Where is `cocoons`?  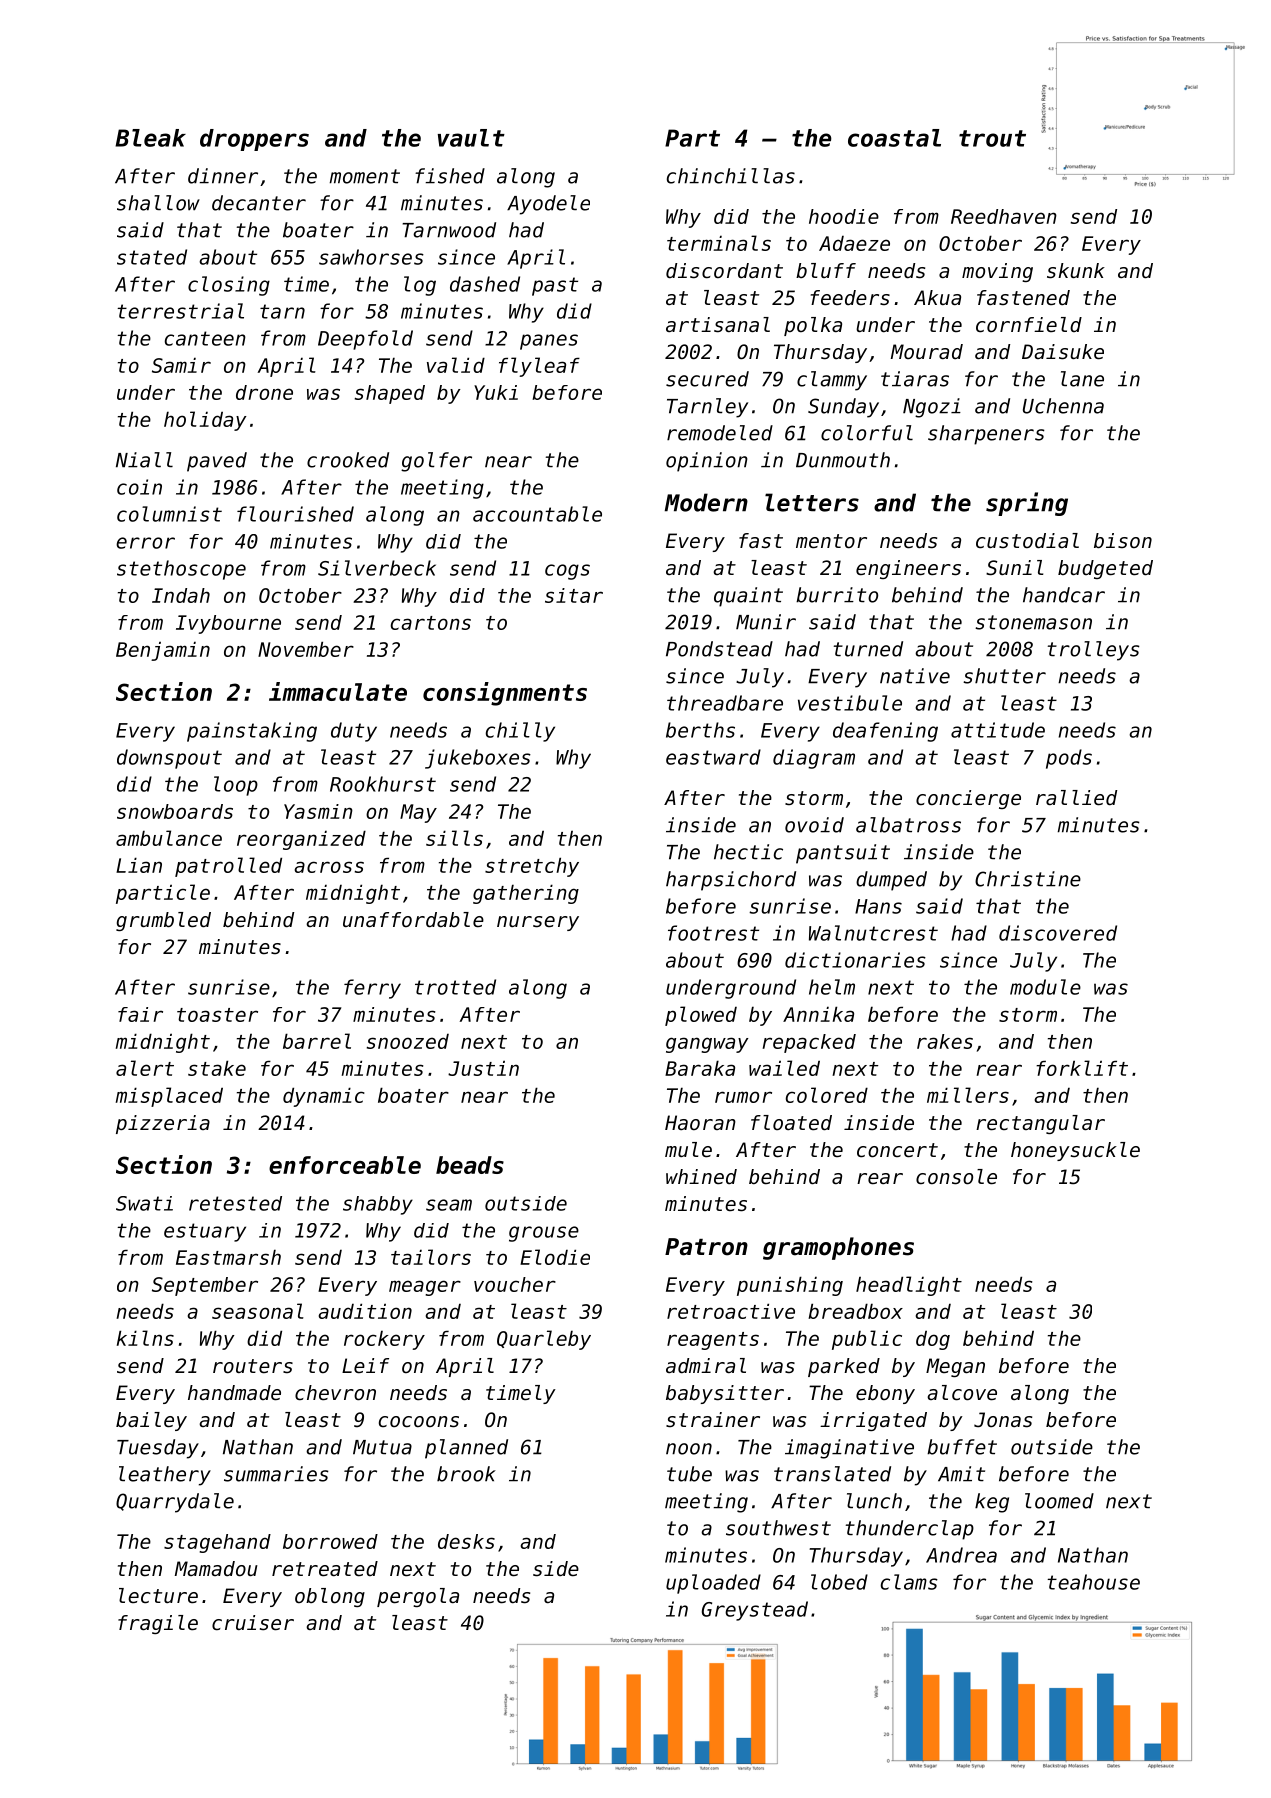
cocoons is located at coordinates (419, 1422).
